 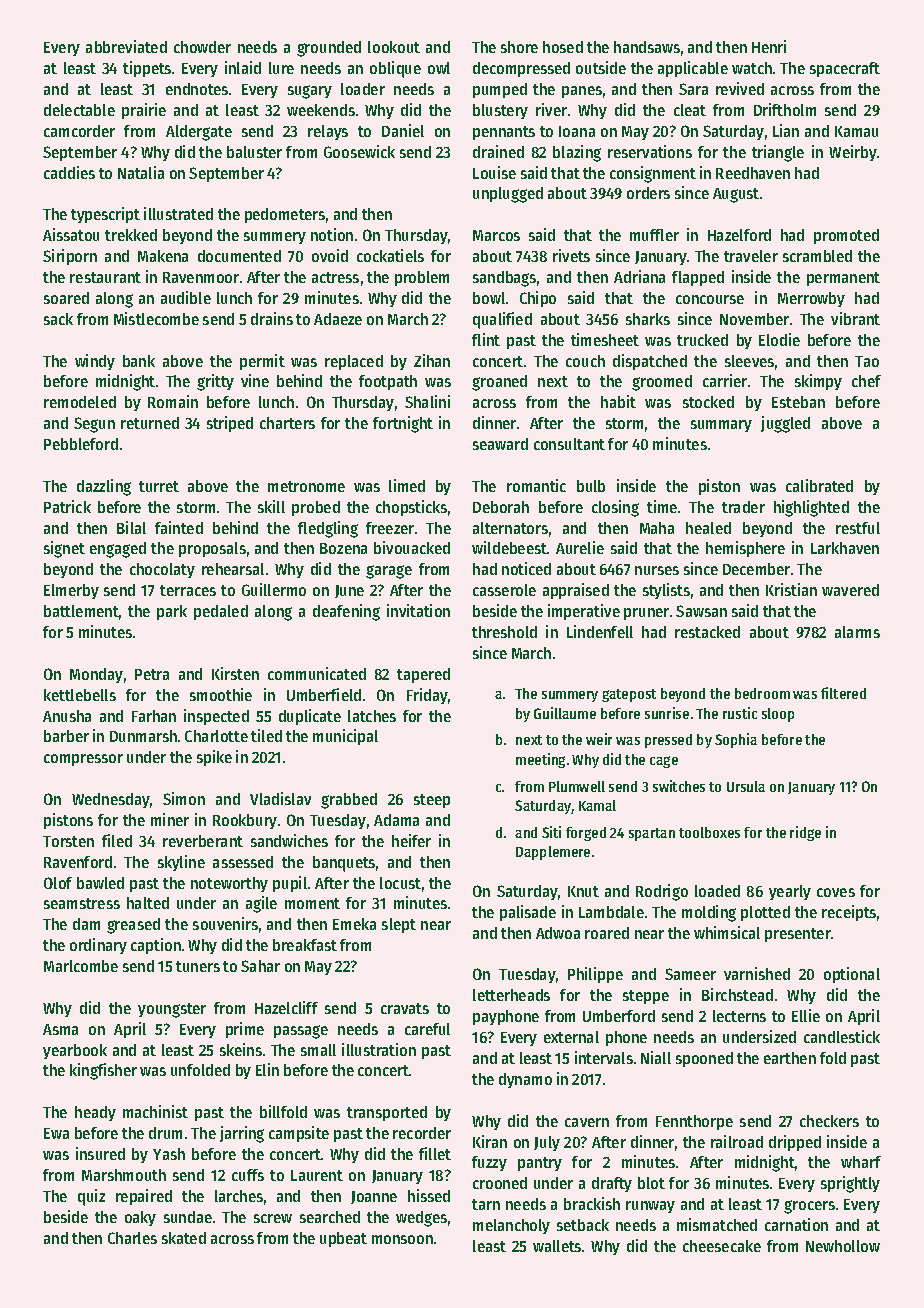 I want to click on letterheads, so click(x=511, y=995).
